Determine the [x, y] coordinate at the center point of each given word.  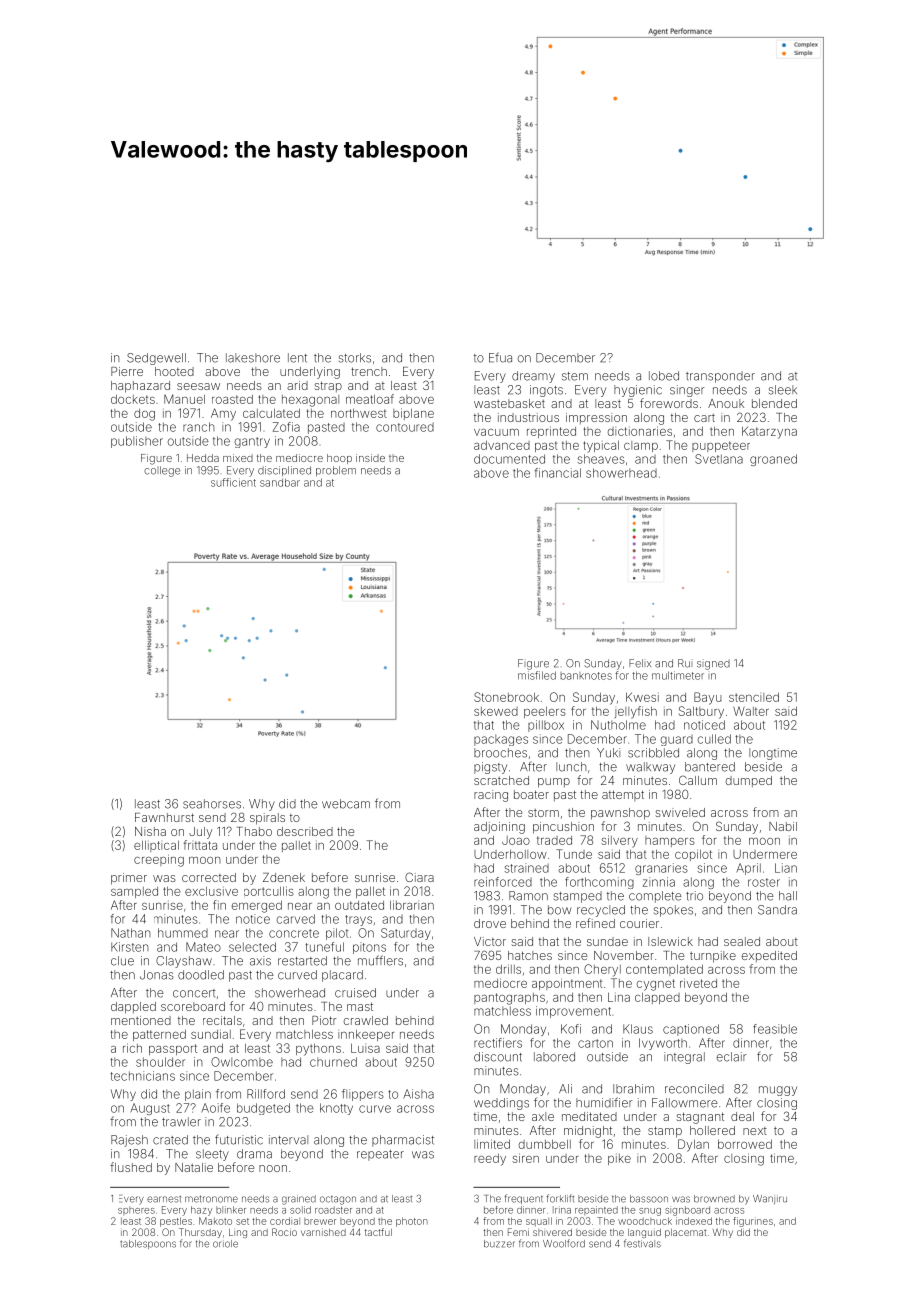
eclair [732, 1057]
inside [370, 458]
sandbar [280, 482]
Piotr [324, 1020]
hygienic [638, 391]
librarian [412, 905]
